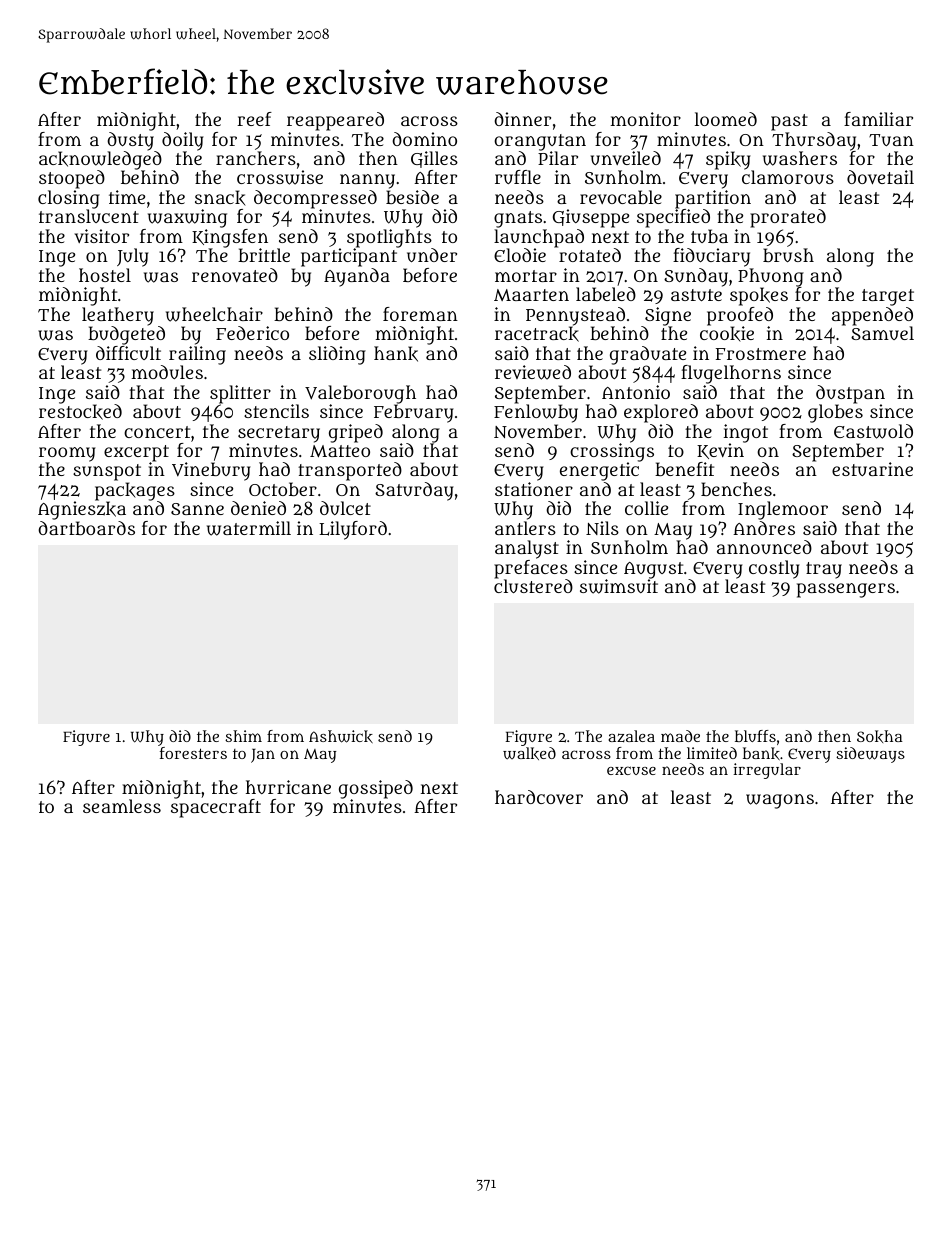  What do you see at coordinates (122, 806) in the screenshot?
I see `seamless` at bounding box center [122, 806].
